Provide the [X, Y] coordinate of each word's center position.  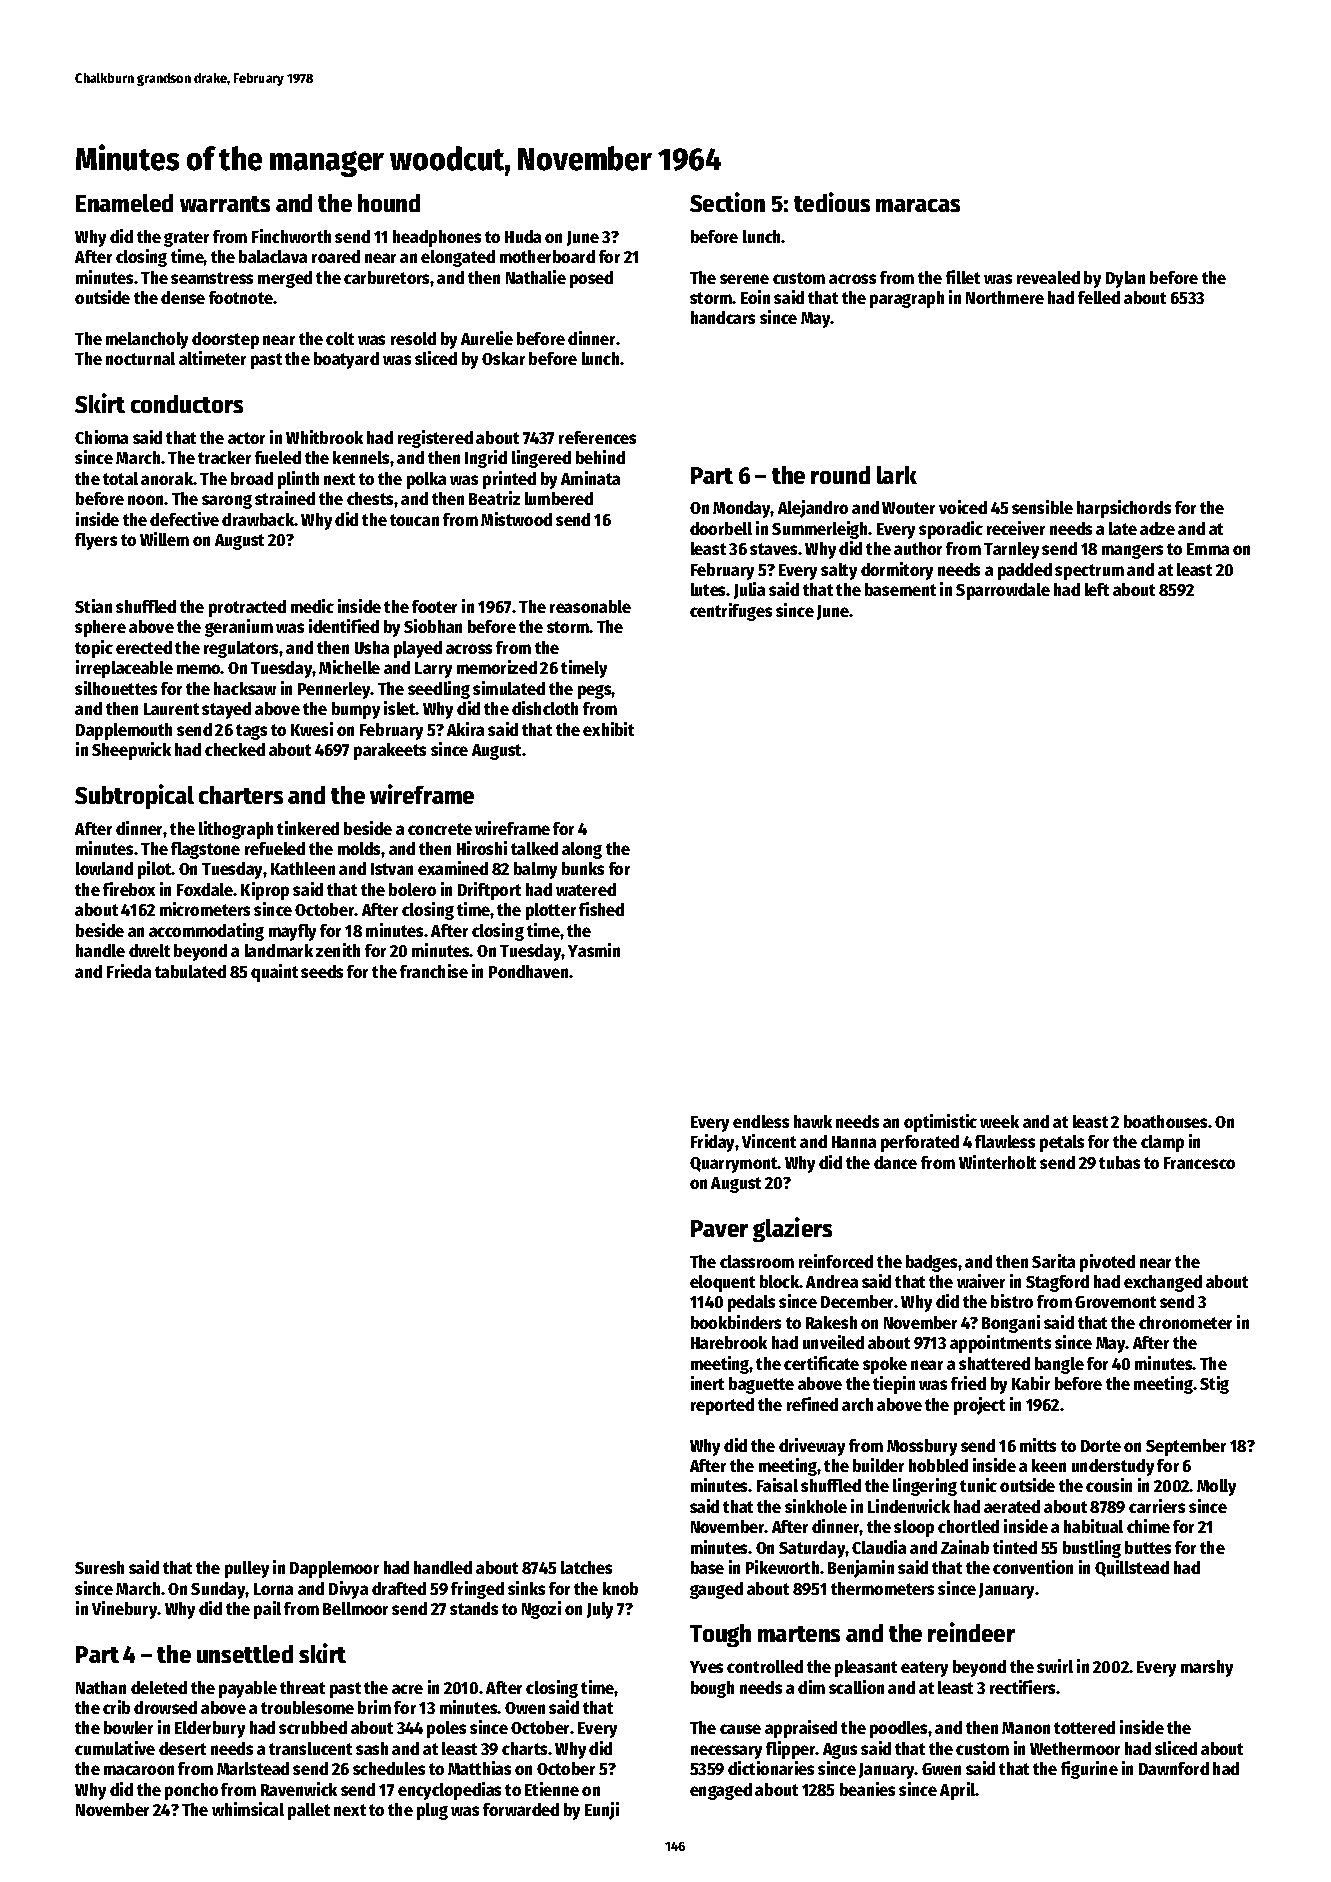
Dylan [1125, 279]
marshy [1207, 1668]
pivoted [1107, 1263]
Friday [712, 1143]
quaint [274, 973]
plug [432, 1811]
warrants [225, 204]
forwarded [521, 1809]
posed [591, 279]
